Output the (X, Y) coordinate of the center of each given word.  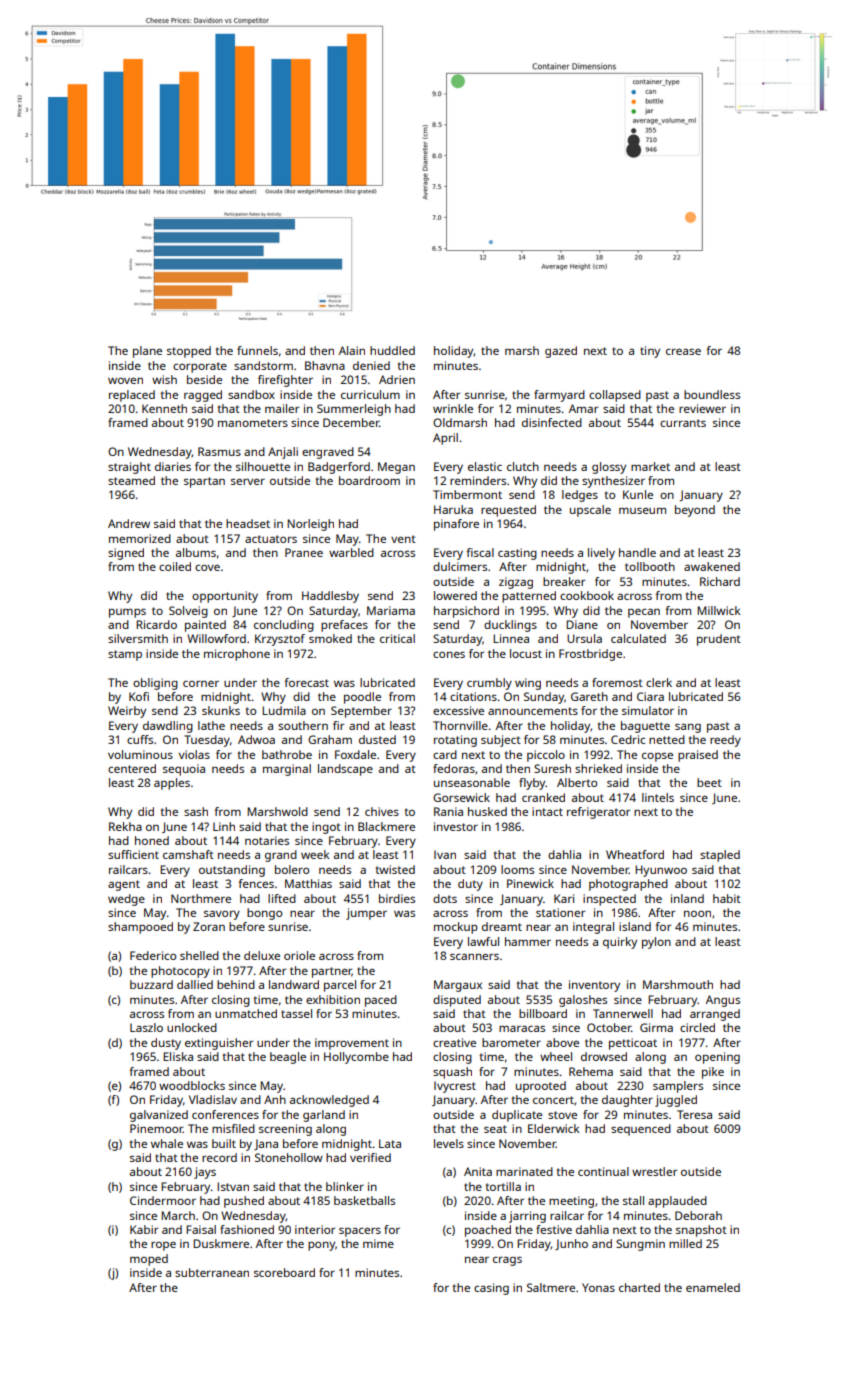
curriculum (370, 394)
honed (152, 840)
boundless (712, 394)
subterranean (212, 1272)
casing (491, 1289)
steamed (131, 480)
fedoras (454, 768)
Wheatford (635, 854)
